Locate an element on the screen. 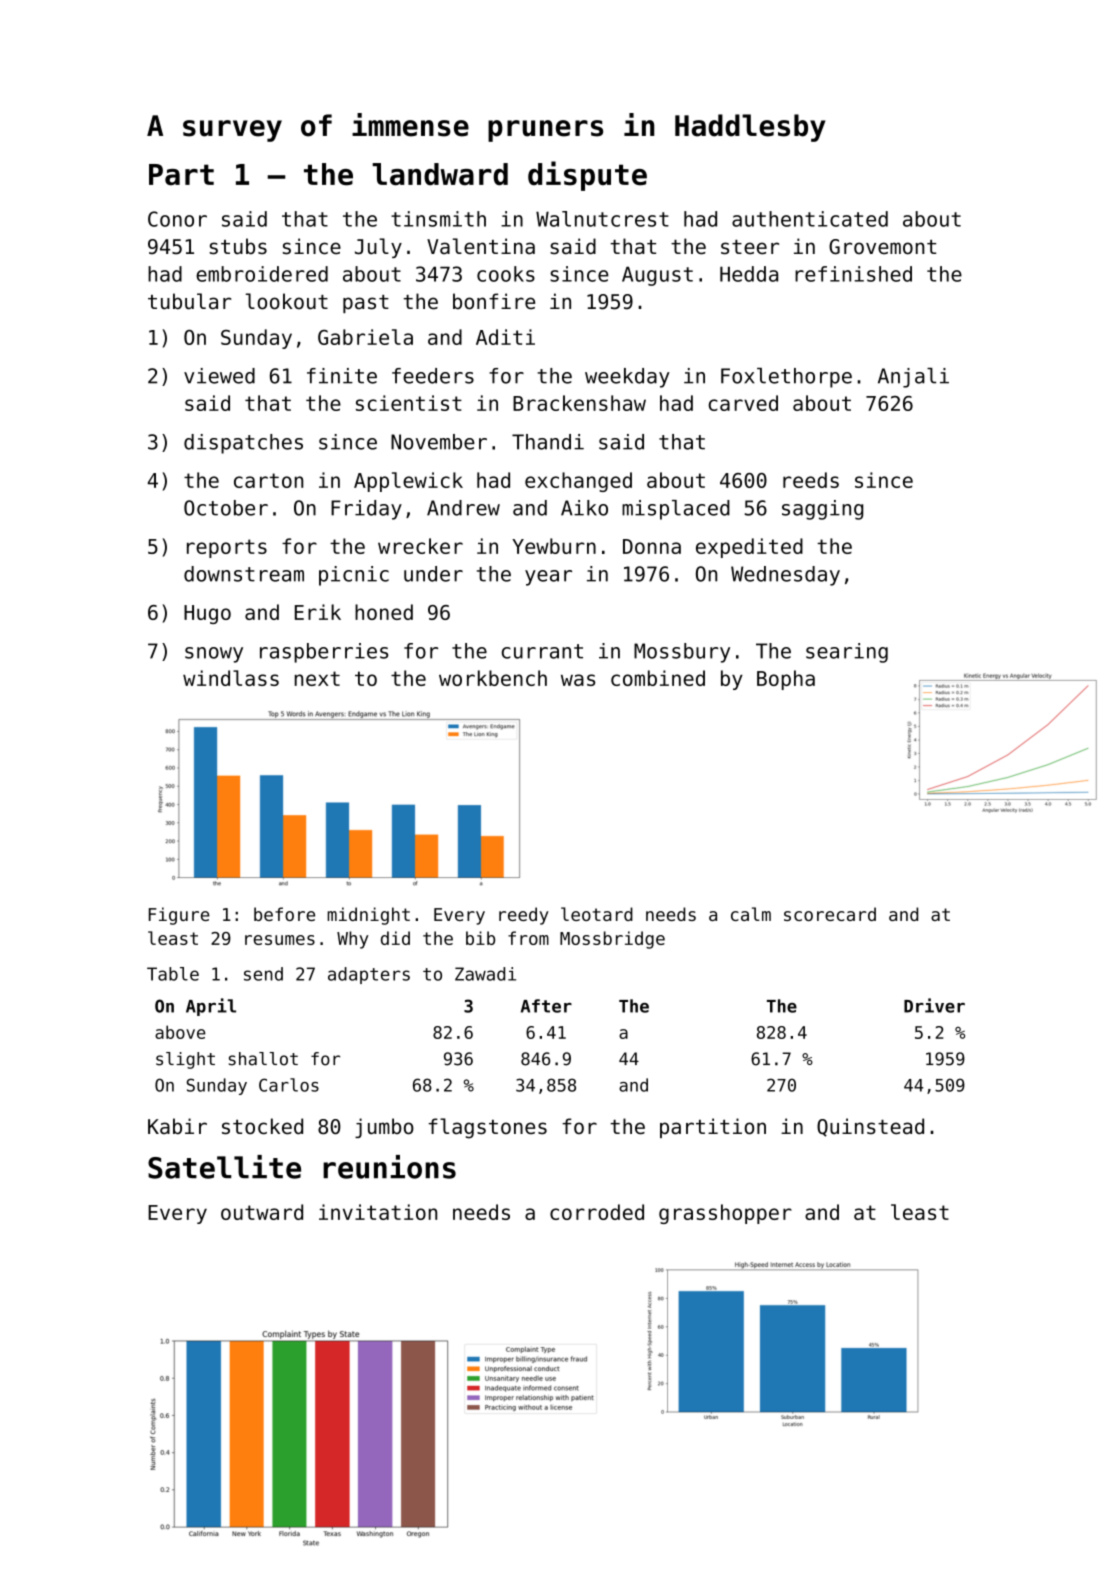  Kabir is located at coordinates (177, 1126).
